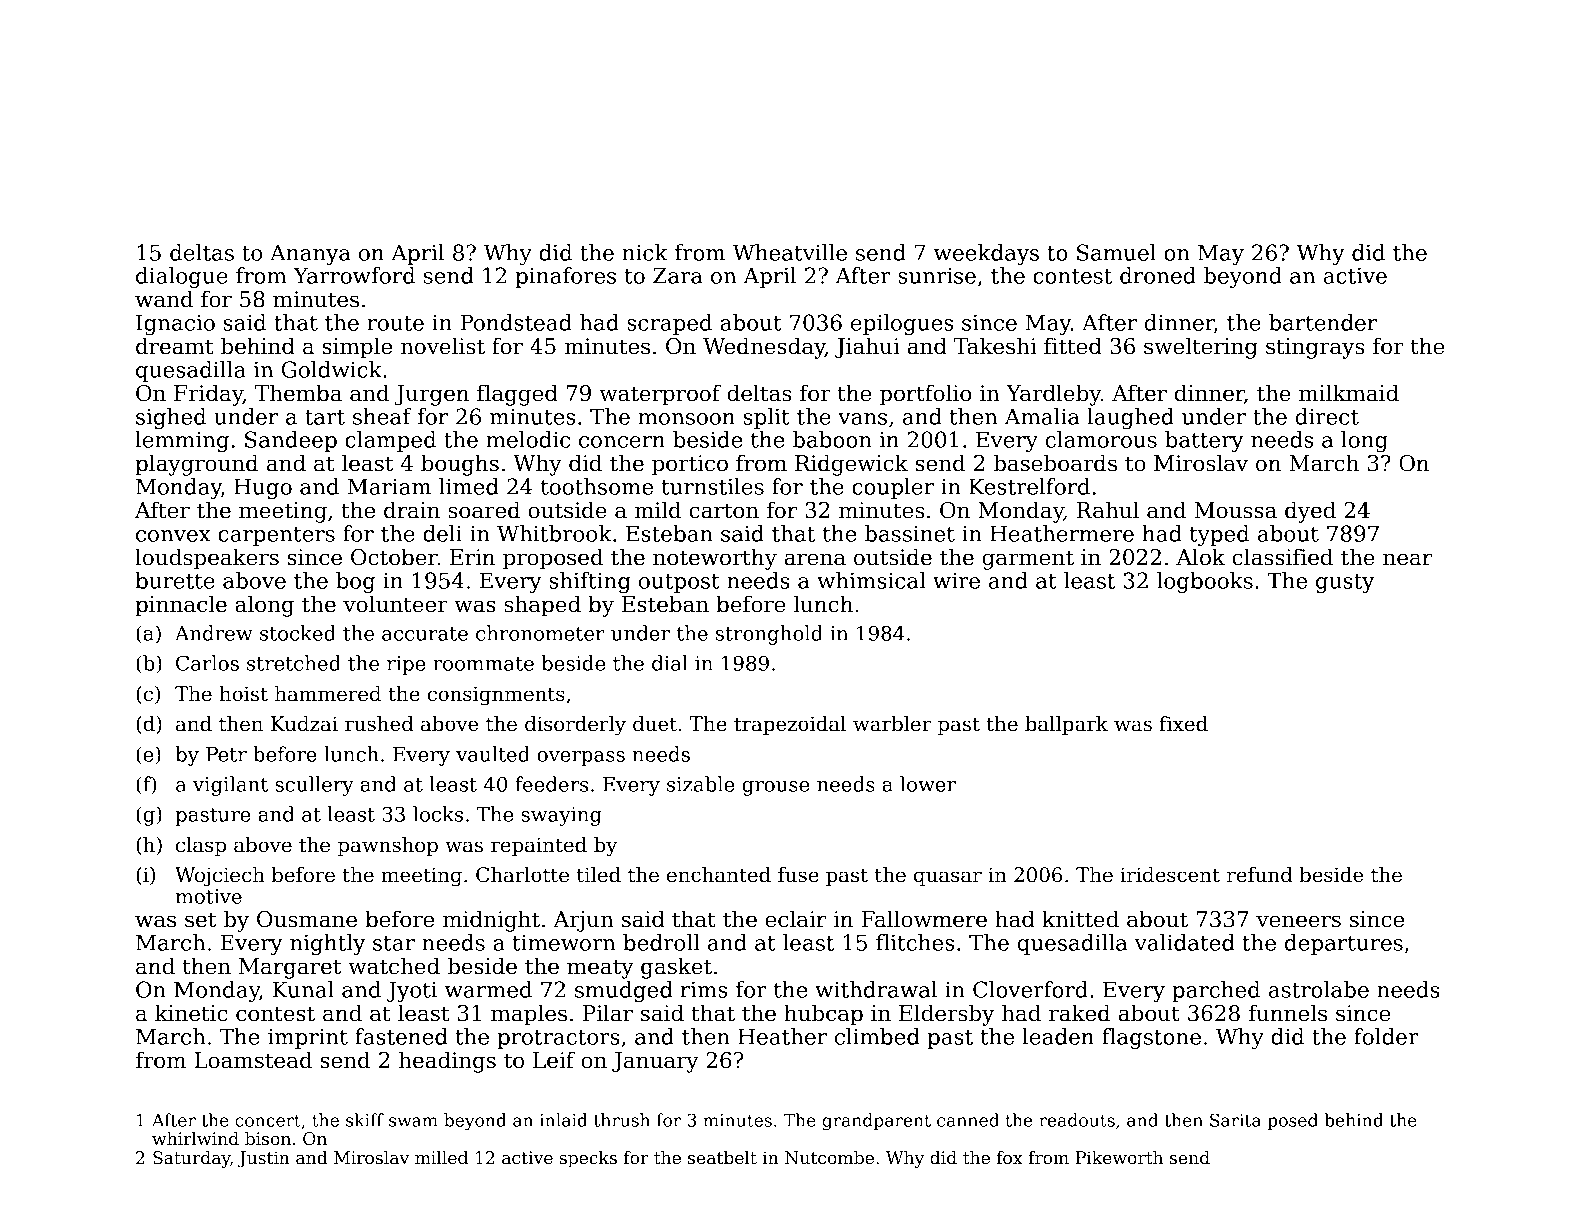 The width and height of the screenshot is (1584, 1224). I want to click on waterproof, so click(660, 395).
